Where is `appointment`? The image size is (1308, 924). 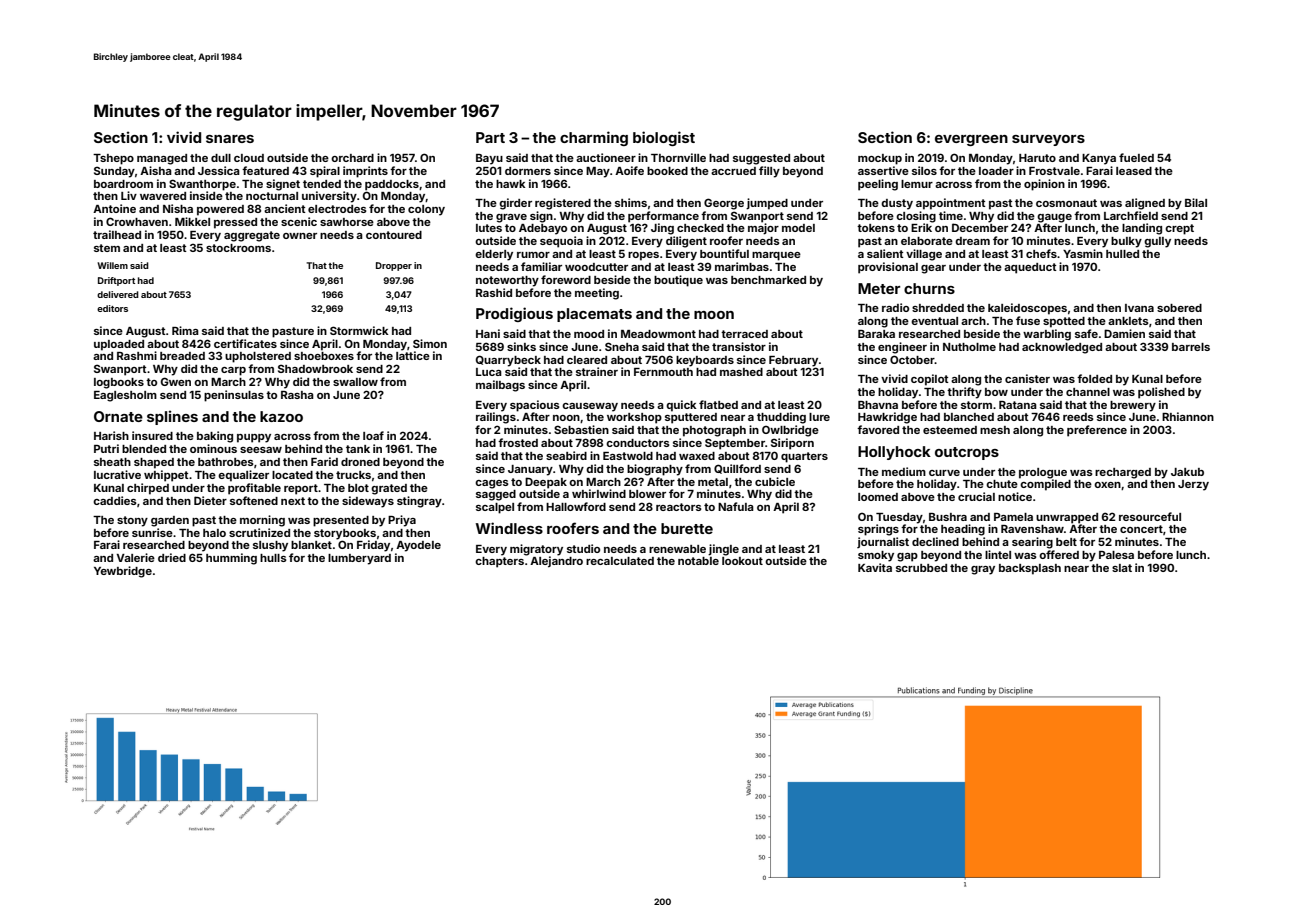 appointment is located at coordinates (951, 204).
